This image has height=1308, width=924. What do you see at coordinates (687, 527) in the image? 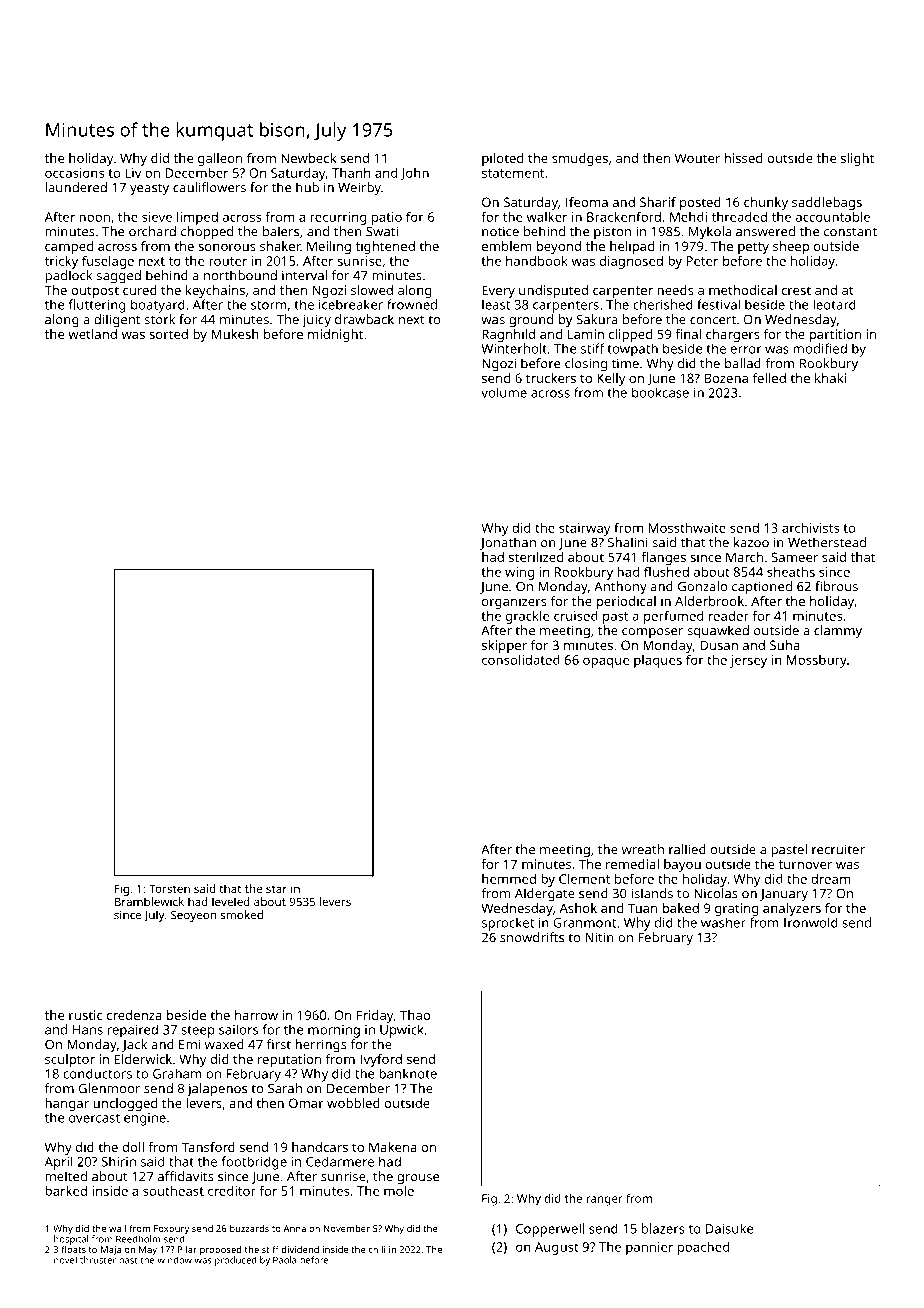
I see `Mossthwaite` at bounding box center [687, 527].
